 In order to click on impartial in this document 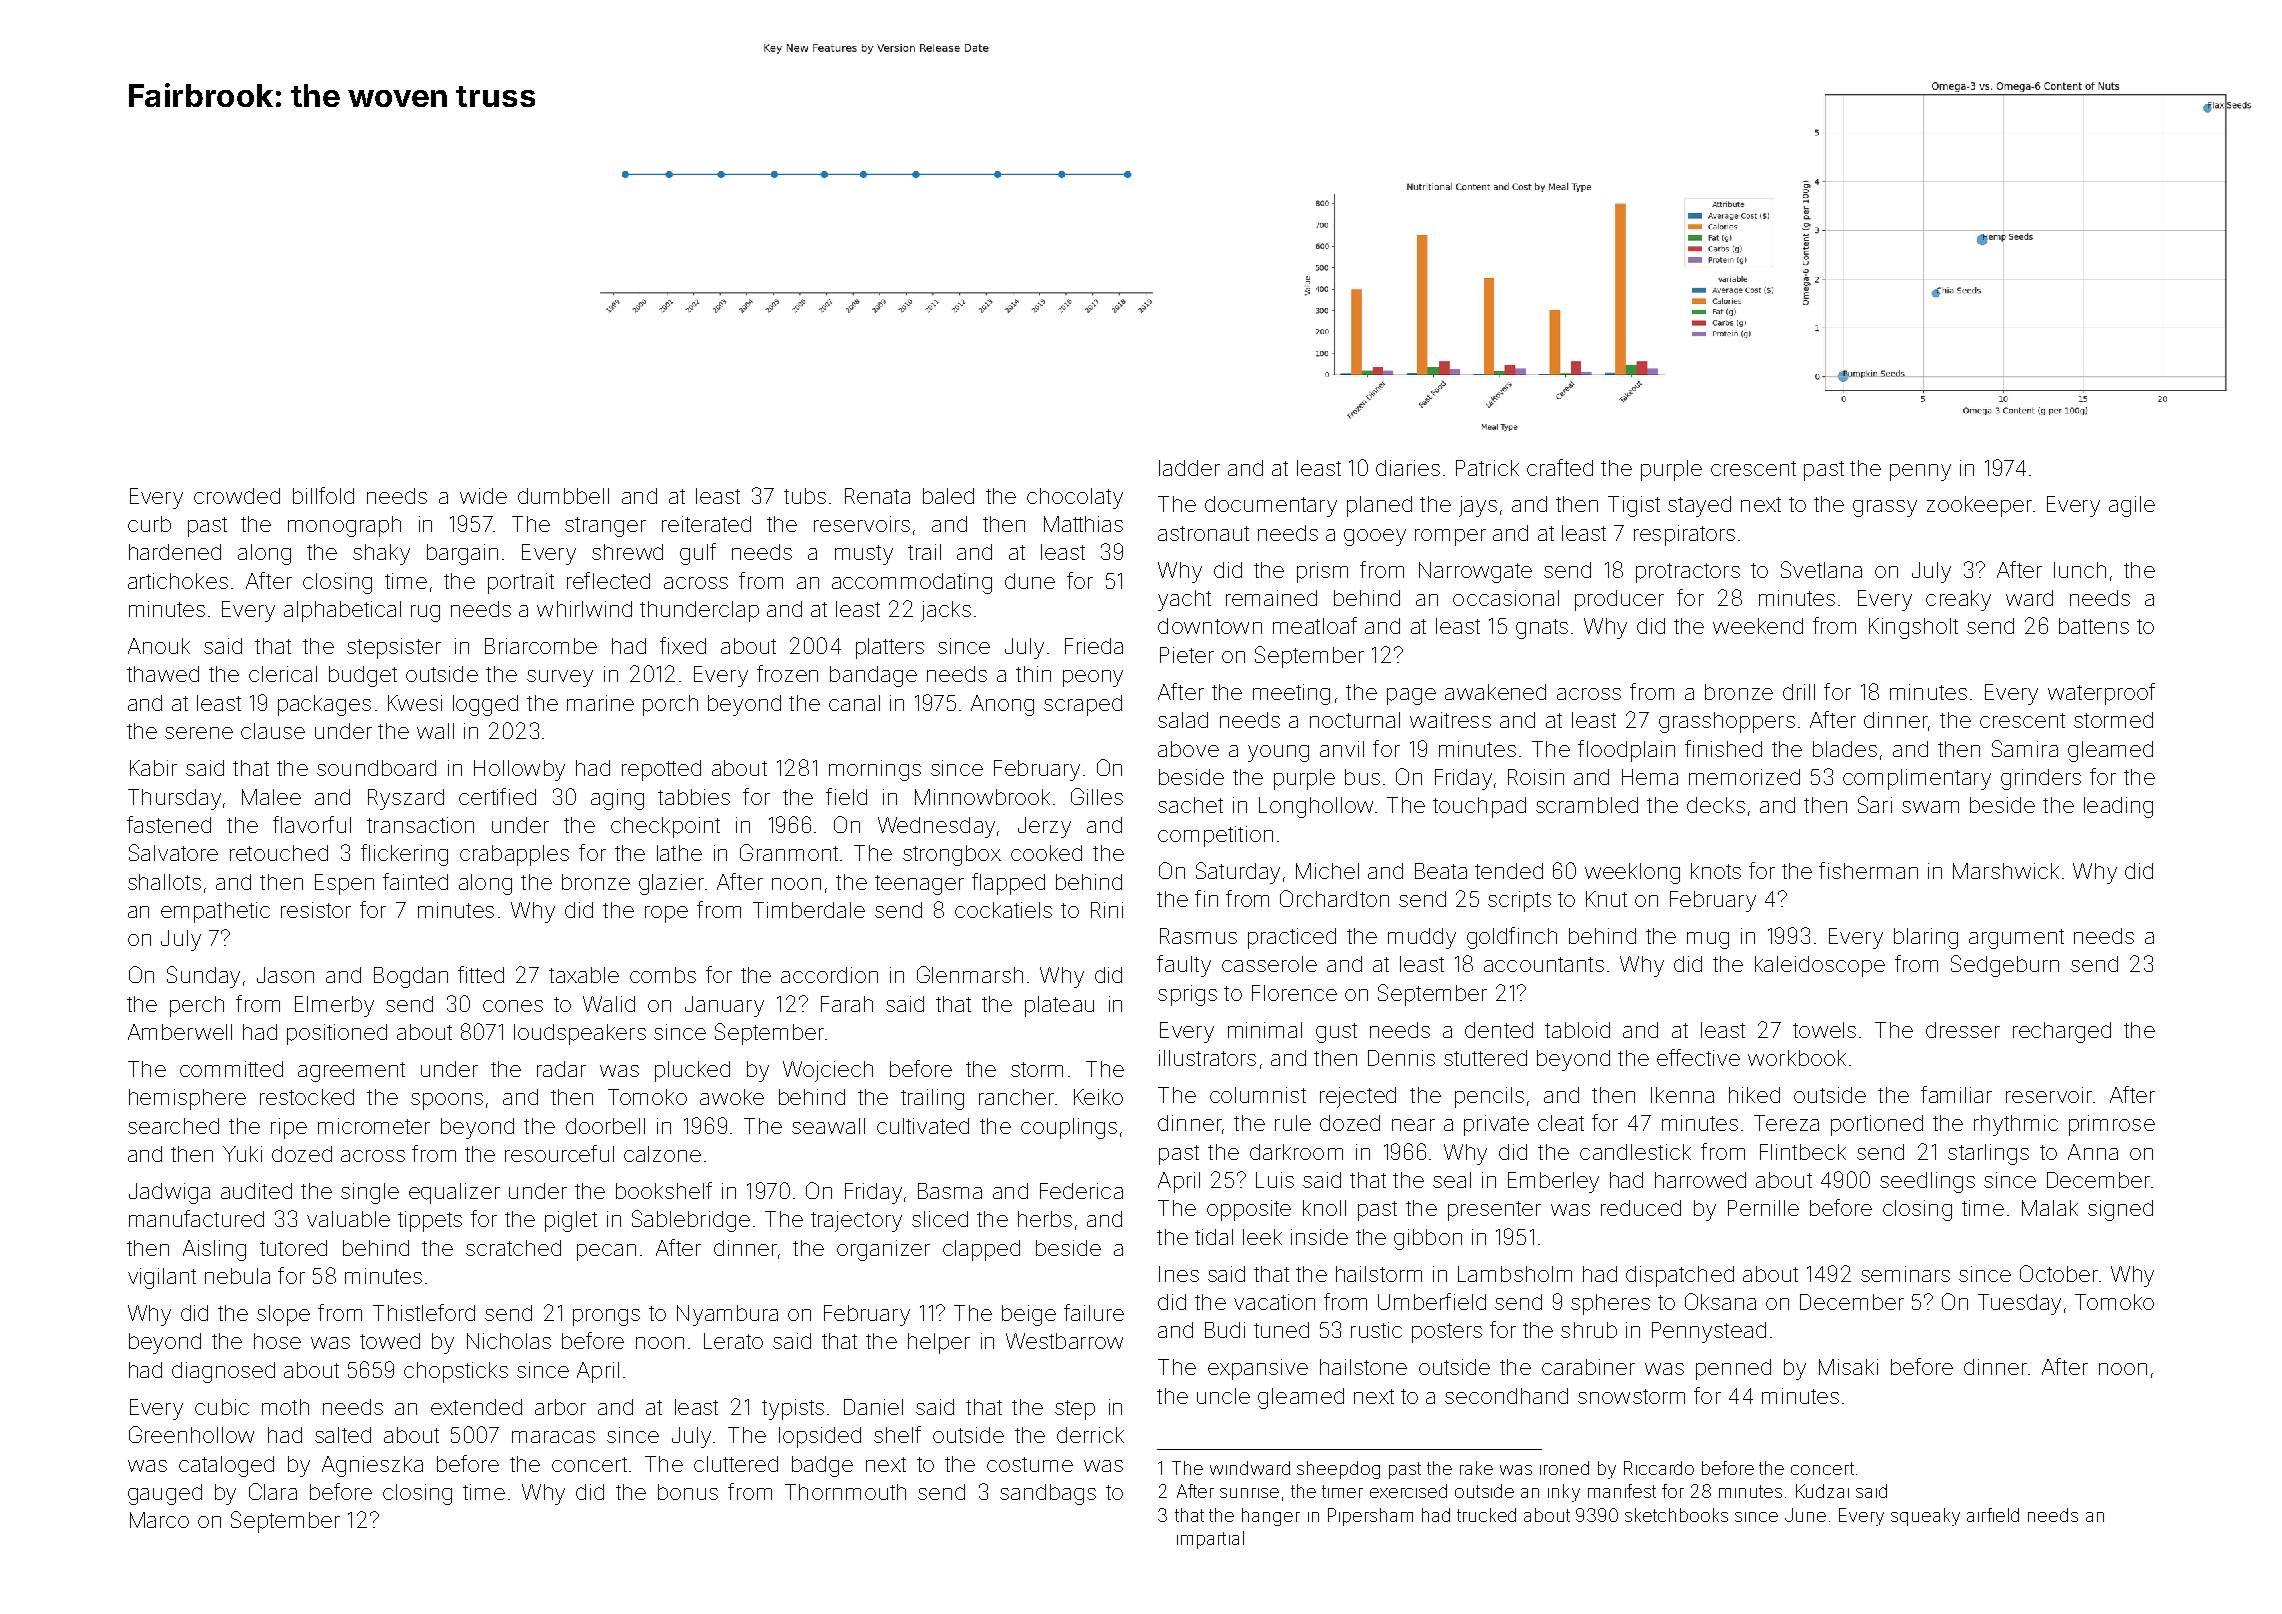, I will do `click(1210, 1540)`.
